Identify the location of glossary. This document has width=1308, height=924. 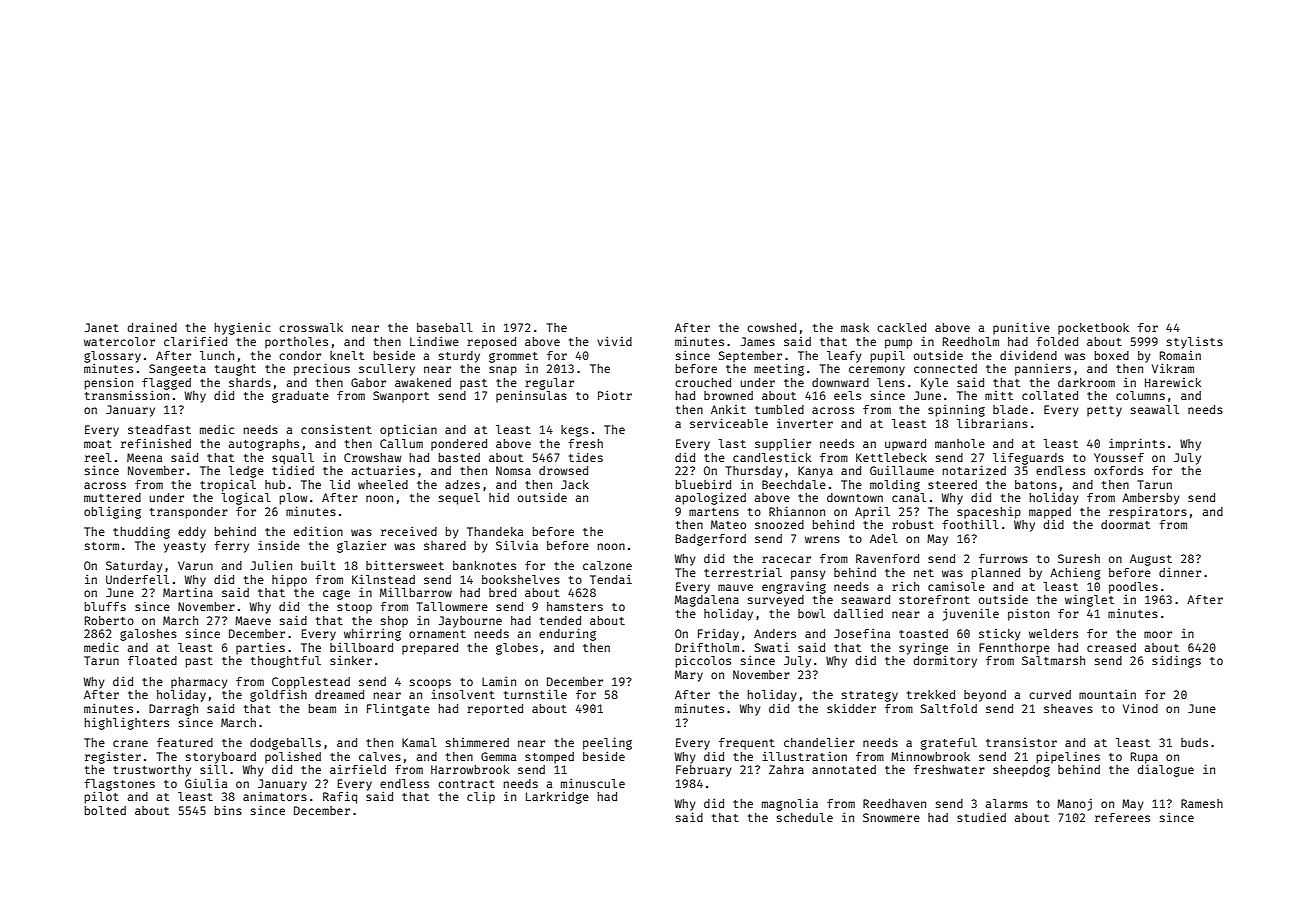
(112, 357).
